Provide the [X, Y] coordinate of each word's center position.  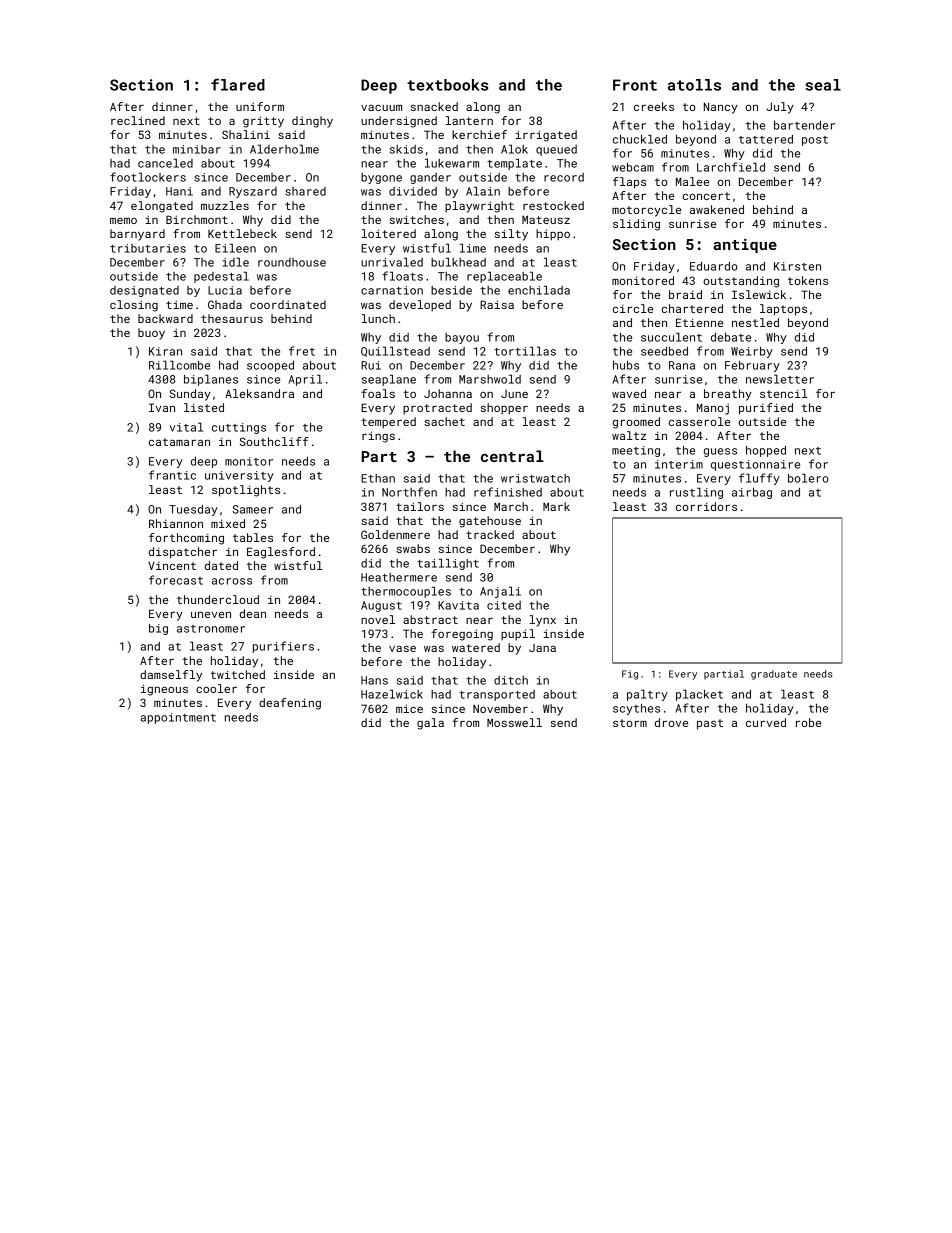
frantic [172, 475]
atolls [694, 85]
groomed [636, 423]
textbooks [448, 85]
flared [238, 84]
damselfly [171, 676]
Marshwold [490, 379]
